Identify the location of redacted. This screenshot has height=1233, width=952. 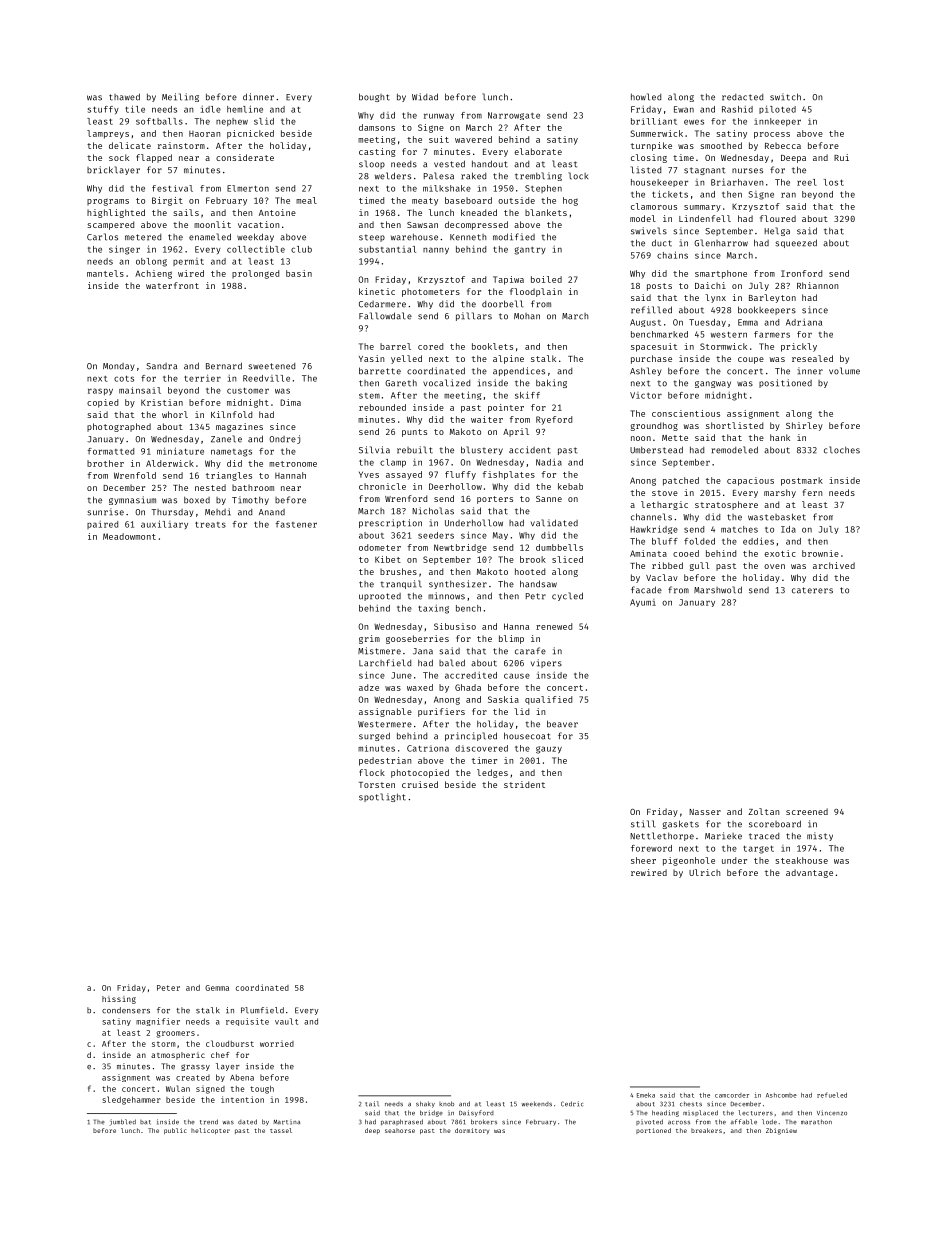
(742, 97).
